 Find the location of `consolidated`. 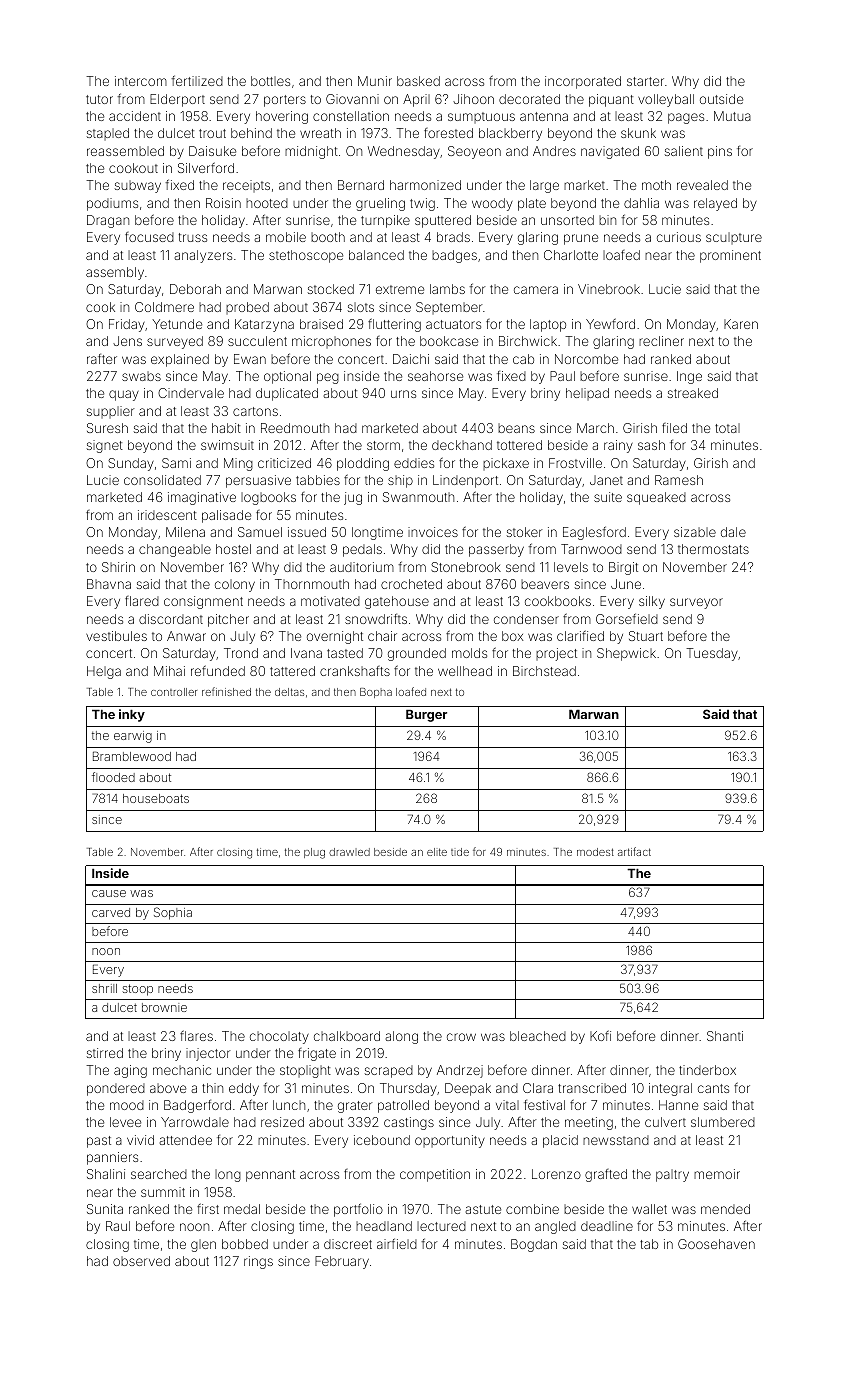

consolidated is located at coordinates (162, 480).
